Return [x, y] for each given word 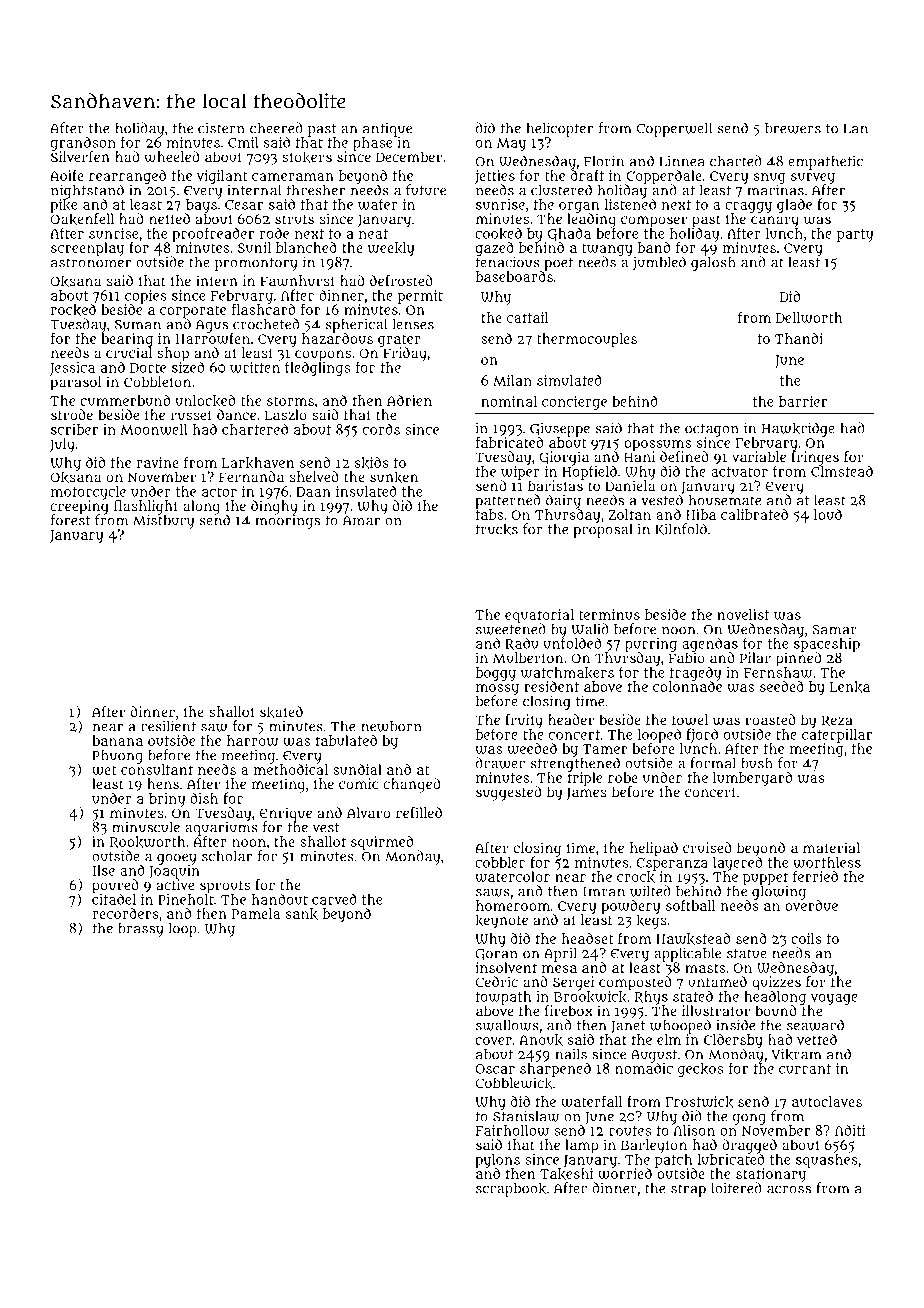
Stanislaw [526, 1116]
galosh [713, 263]
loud [828, 514]
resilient [168, 726]
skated [281, 712]
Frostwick [699, 1102]
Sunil [254, 247]
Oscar [495, 1069]
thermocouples [587, 340]
